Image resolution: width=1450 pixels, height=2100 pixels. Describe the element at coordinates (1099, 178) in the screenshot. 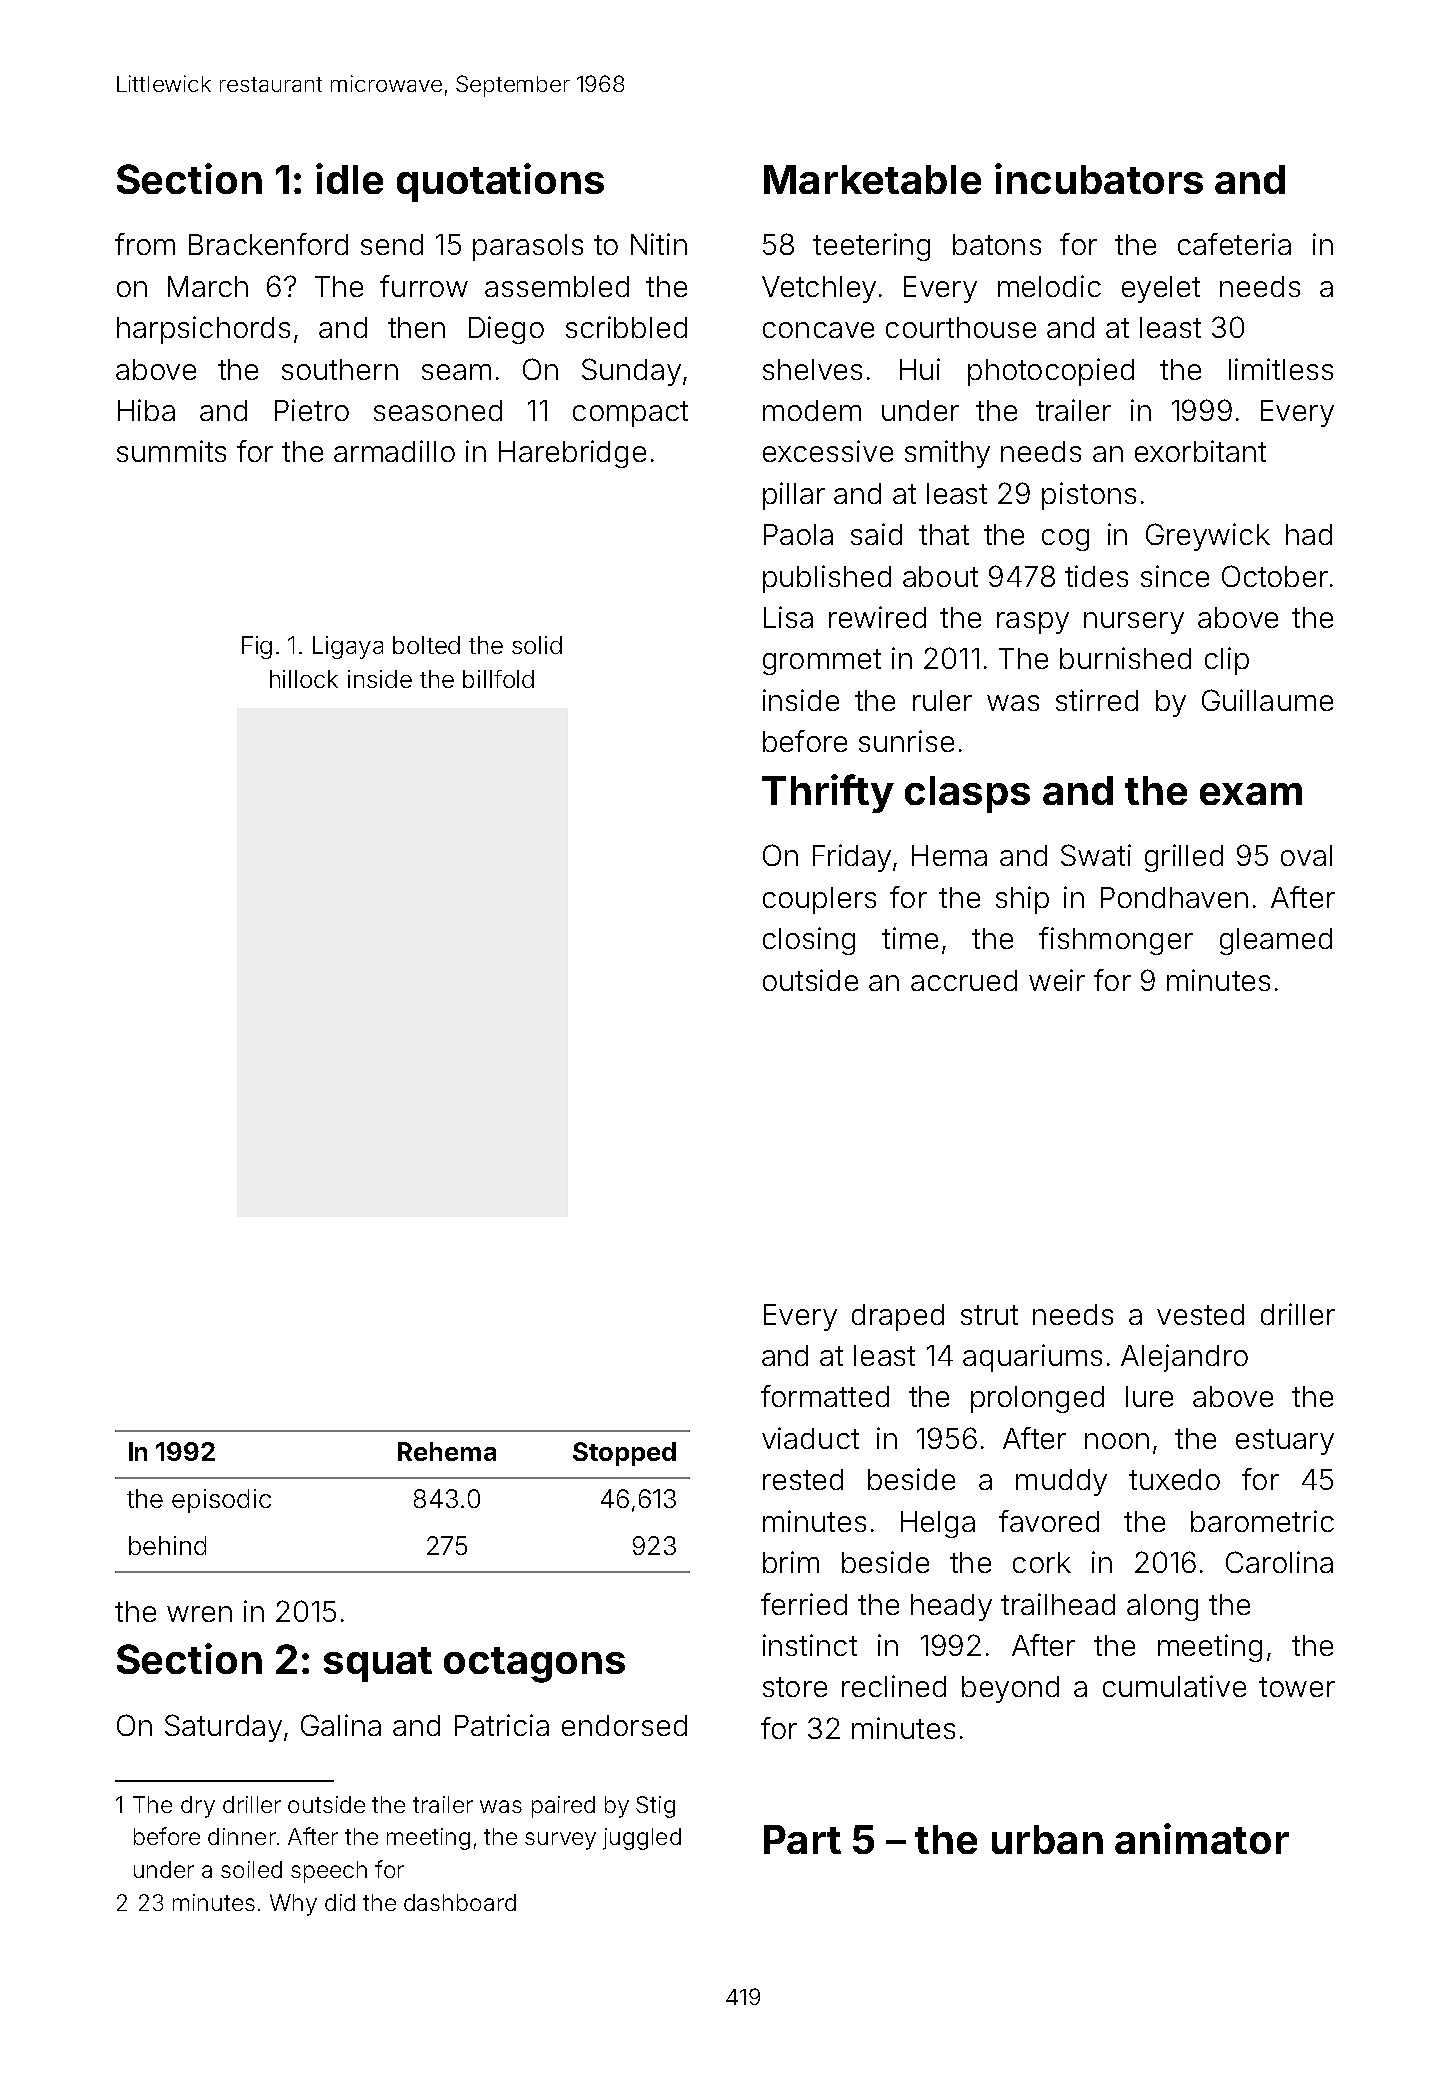

I see `incubators` at that location.
